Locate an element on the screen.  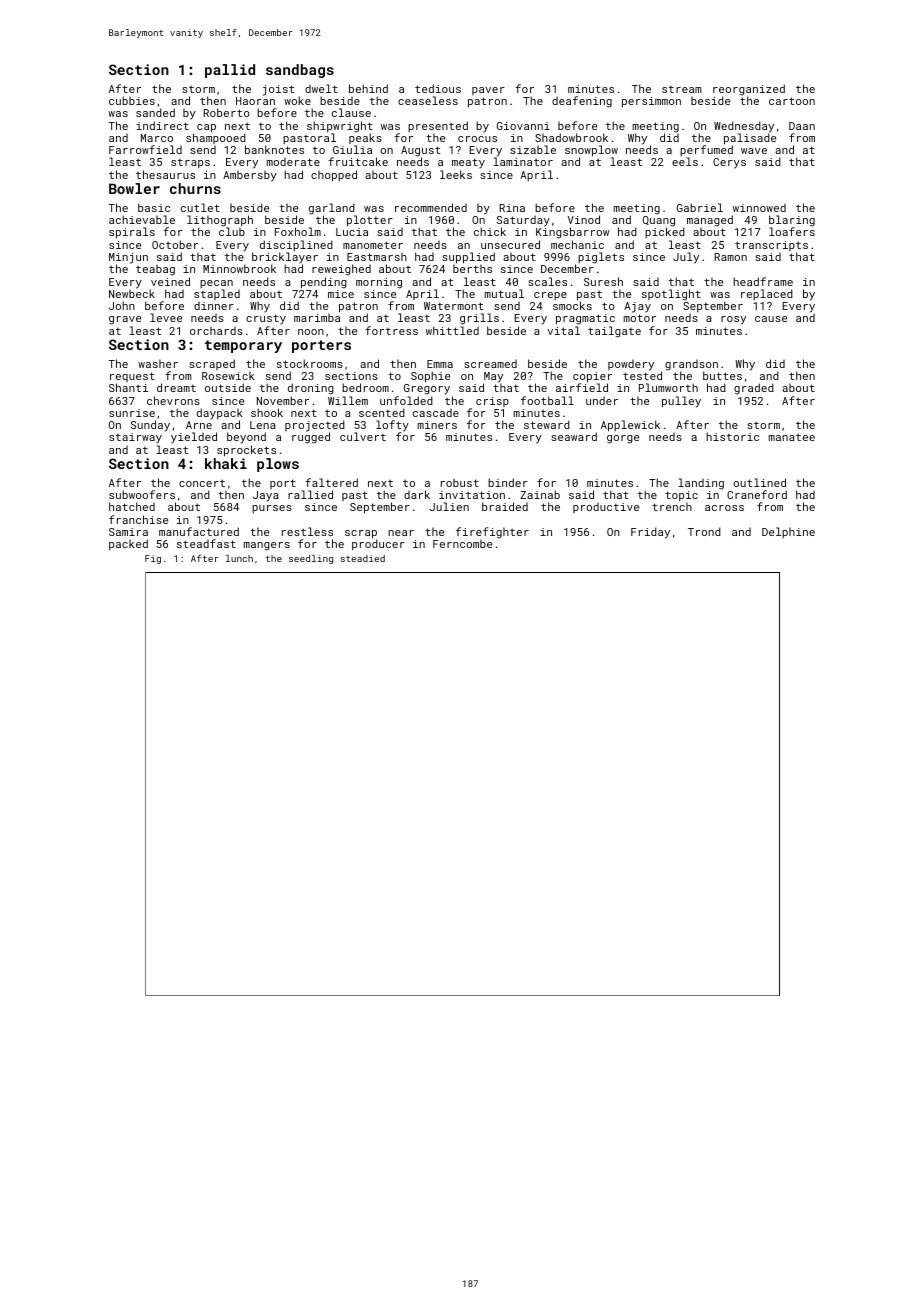
stream is located at coordinates (681, 89).
